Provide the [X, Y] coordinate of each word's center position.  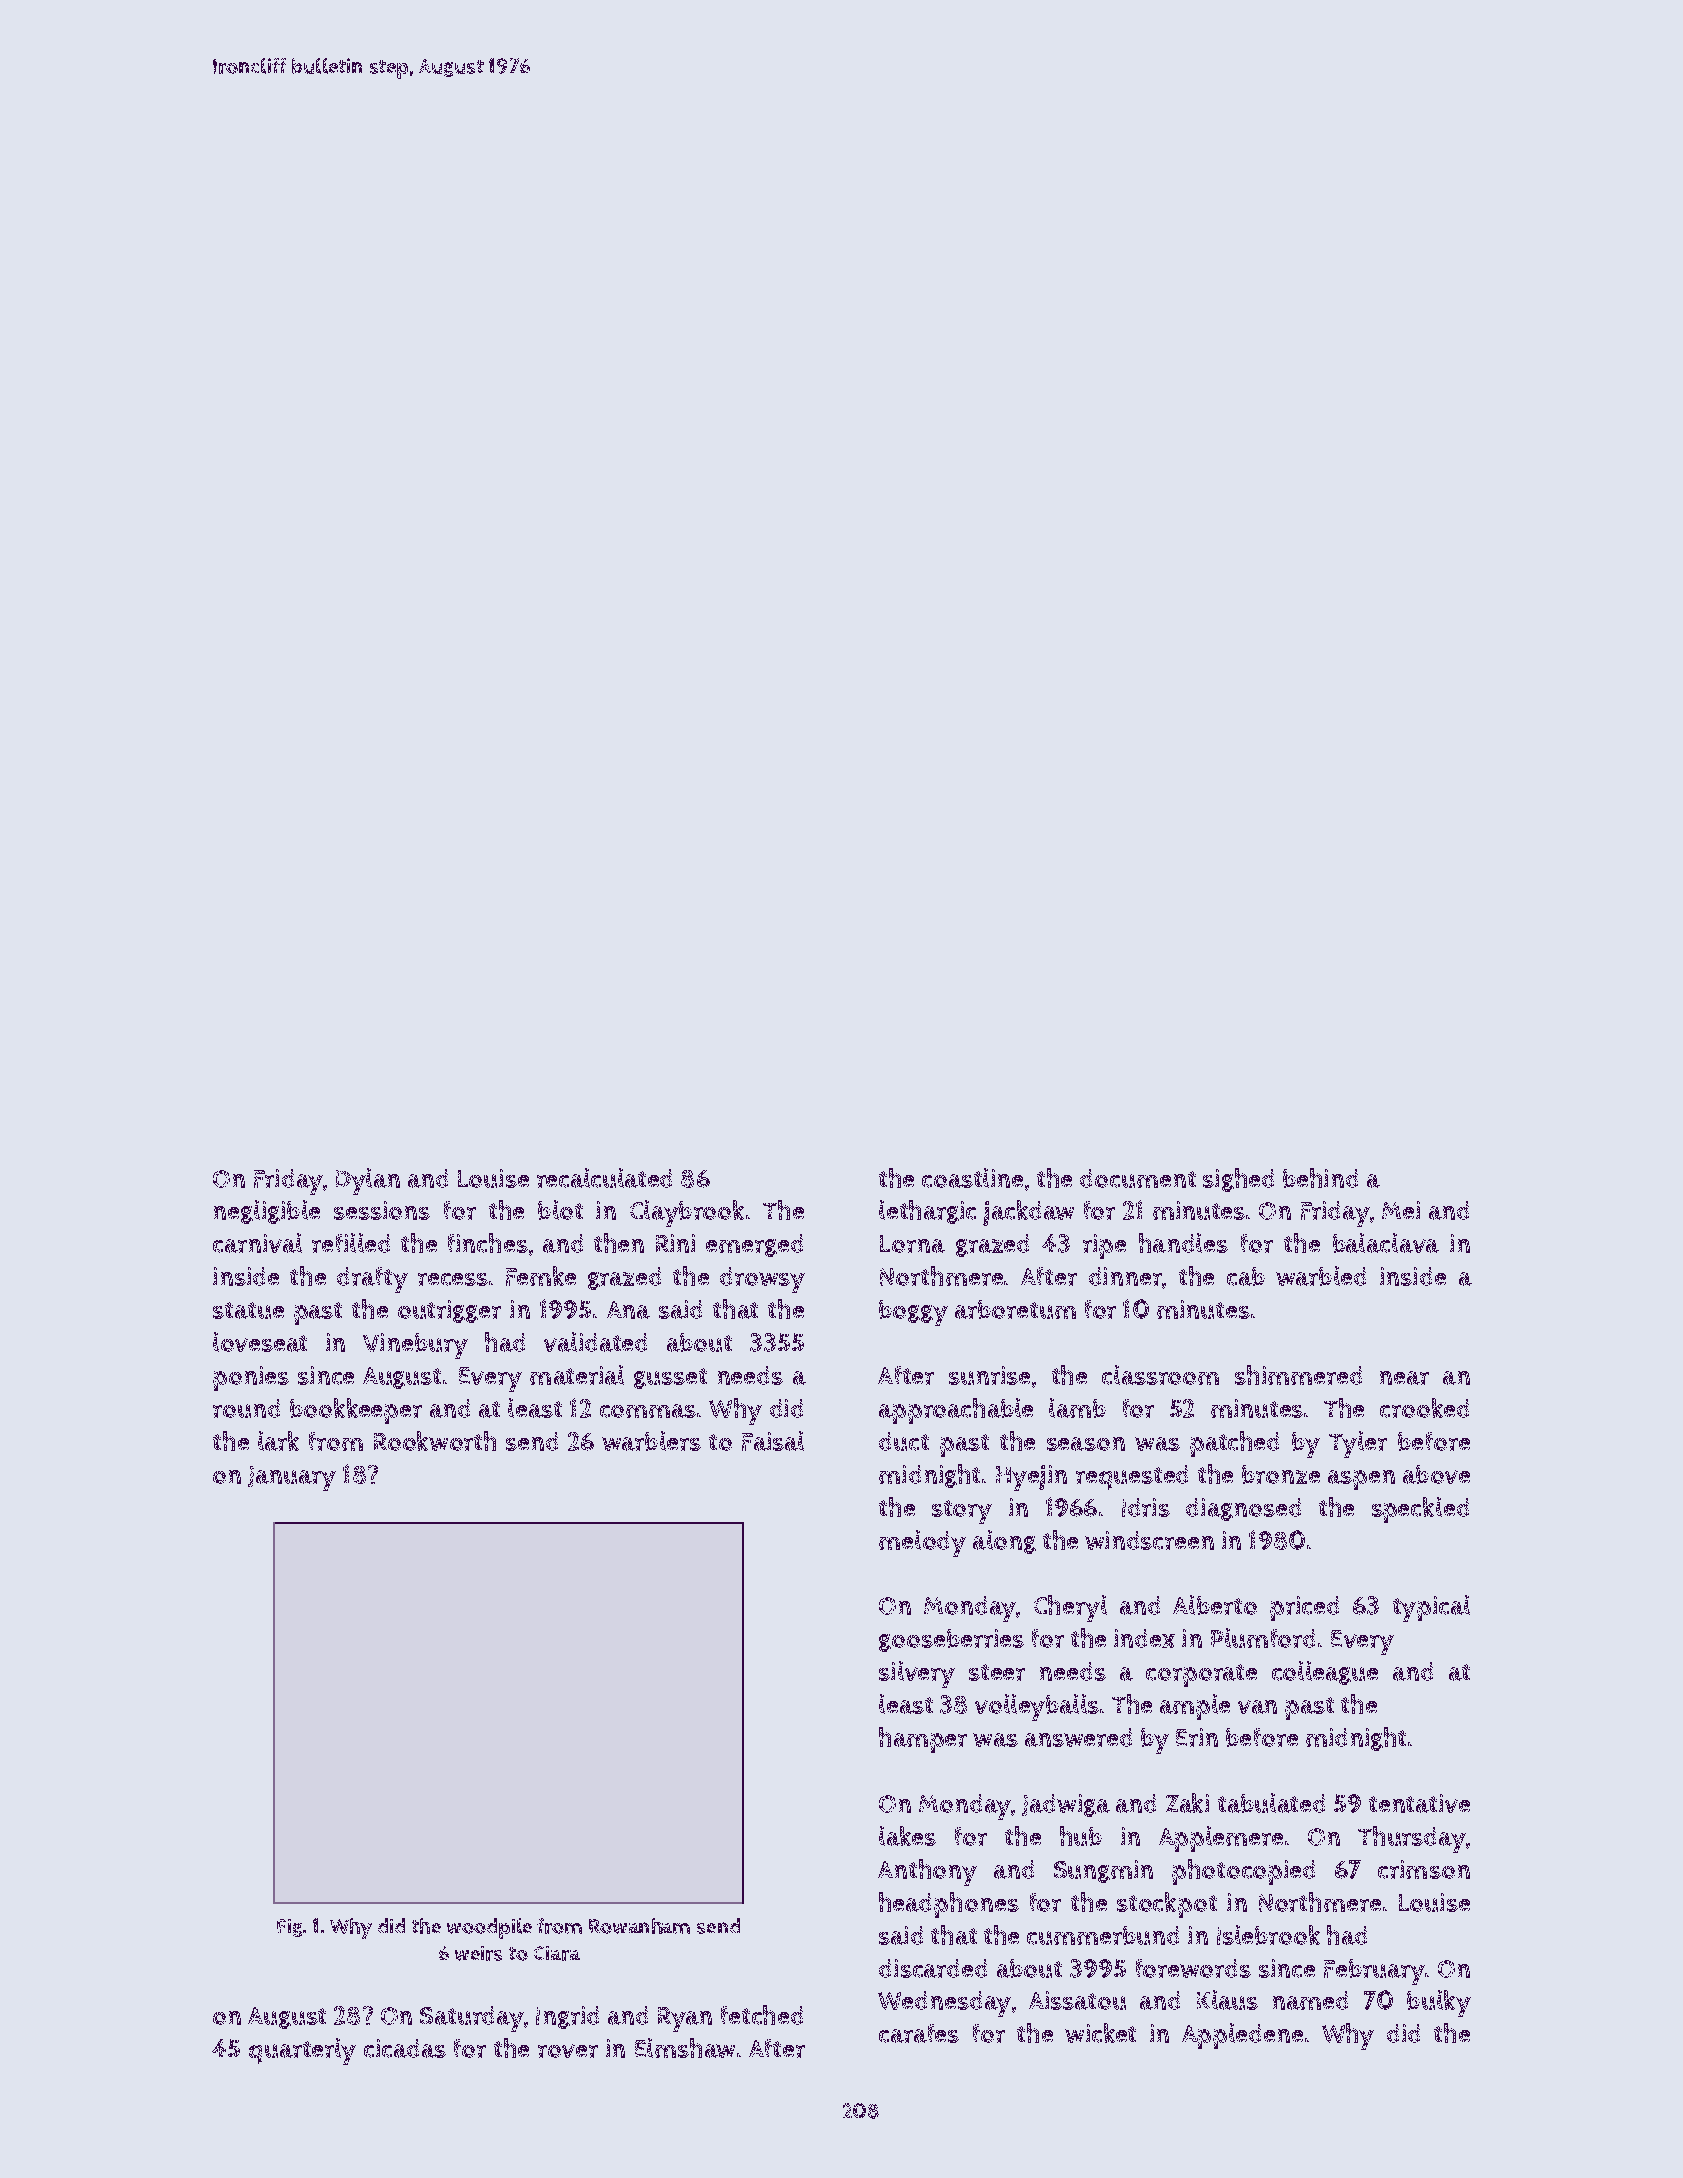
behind [1320, 1178]
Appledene [1242, 2036]
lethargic [927, 1212]
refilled [351, 1243]
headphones [949, 1905]
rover [568, 2051]
